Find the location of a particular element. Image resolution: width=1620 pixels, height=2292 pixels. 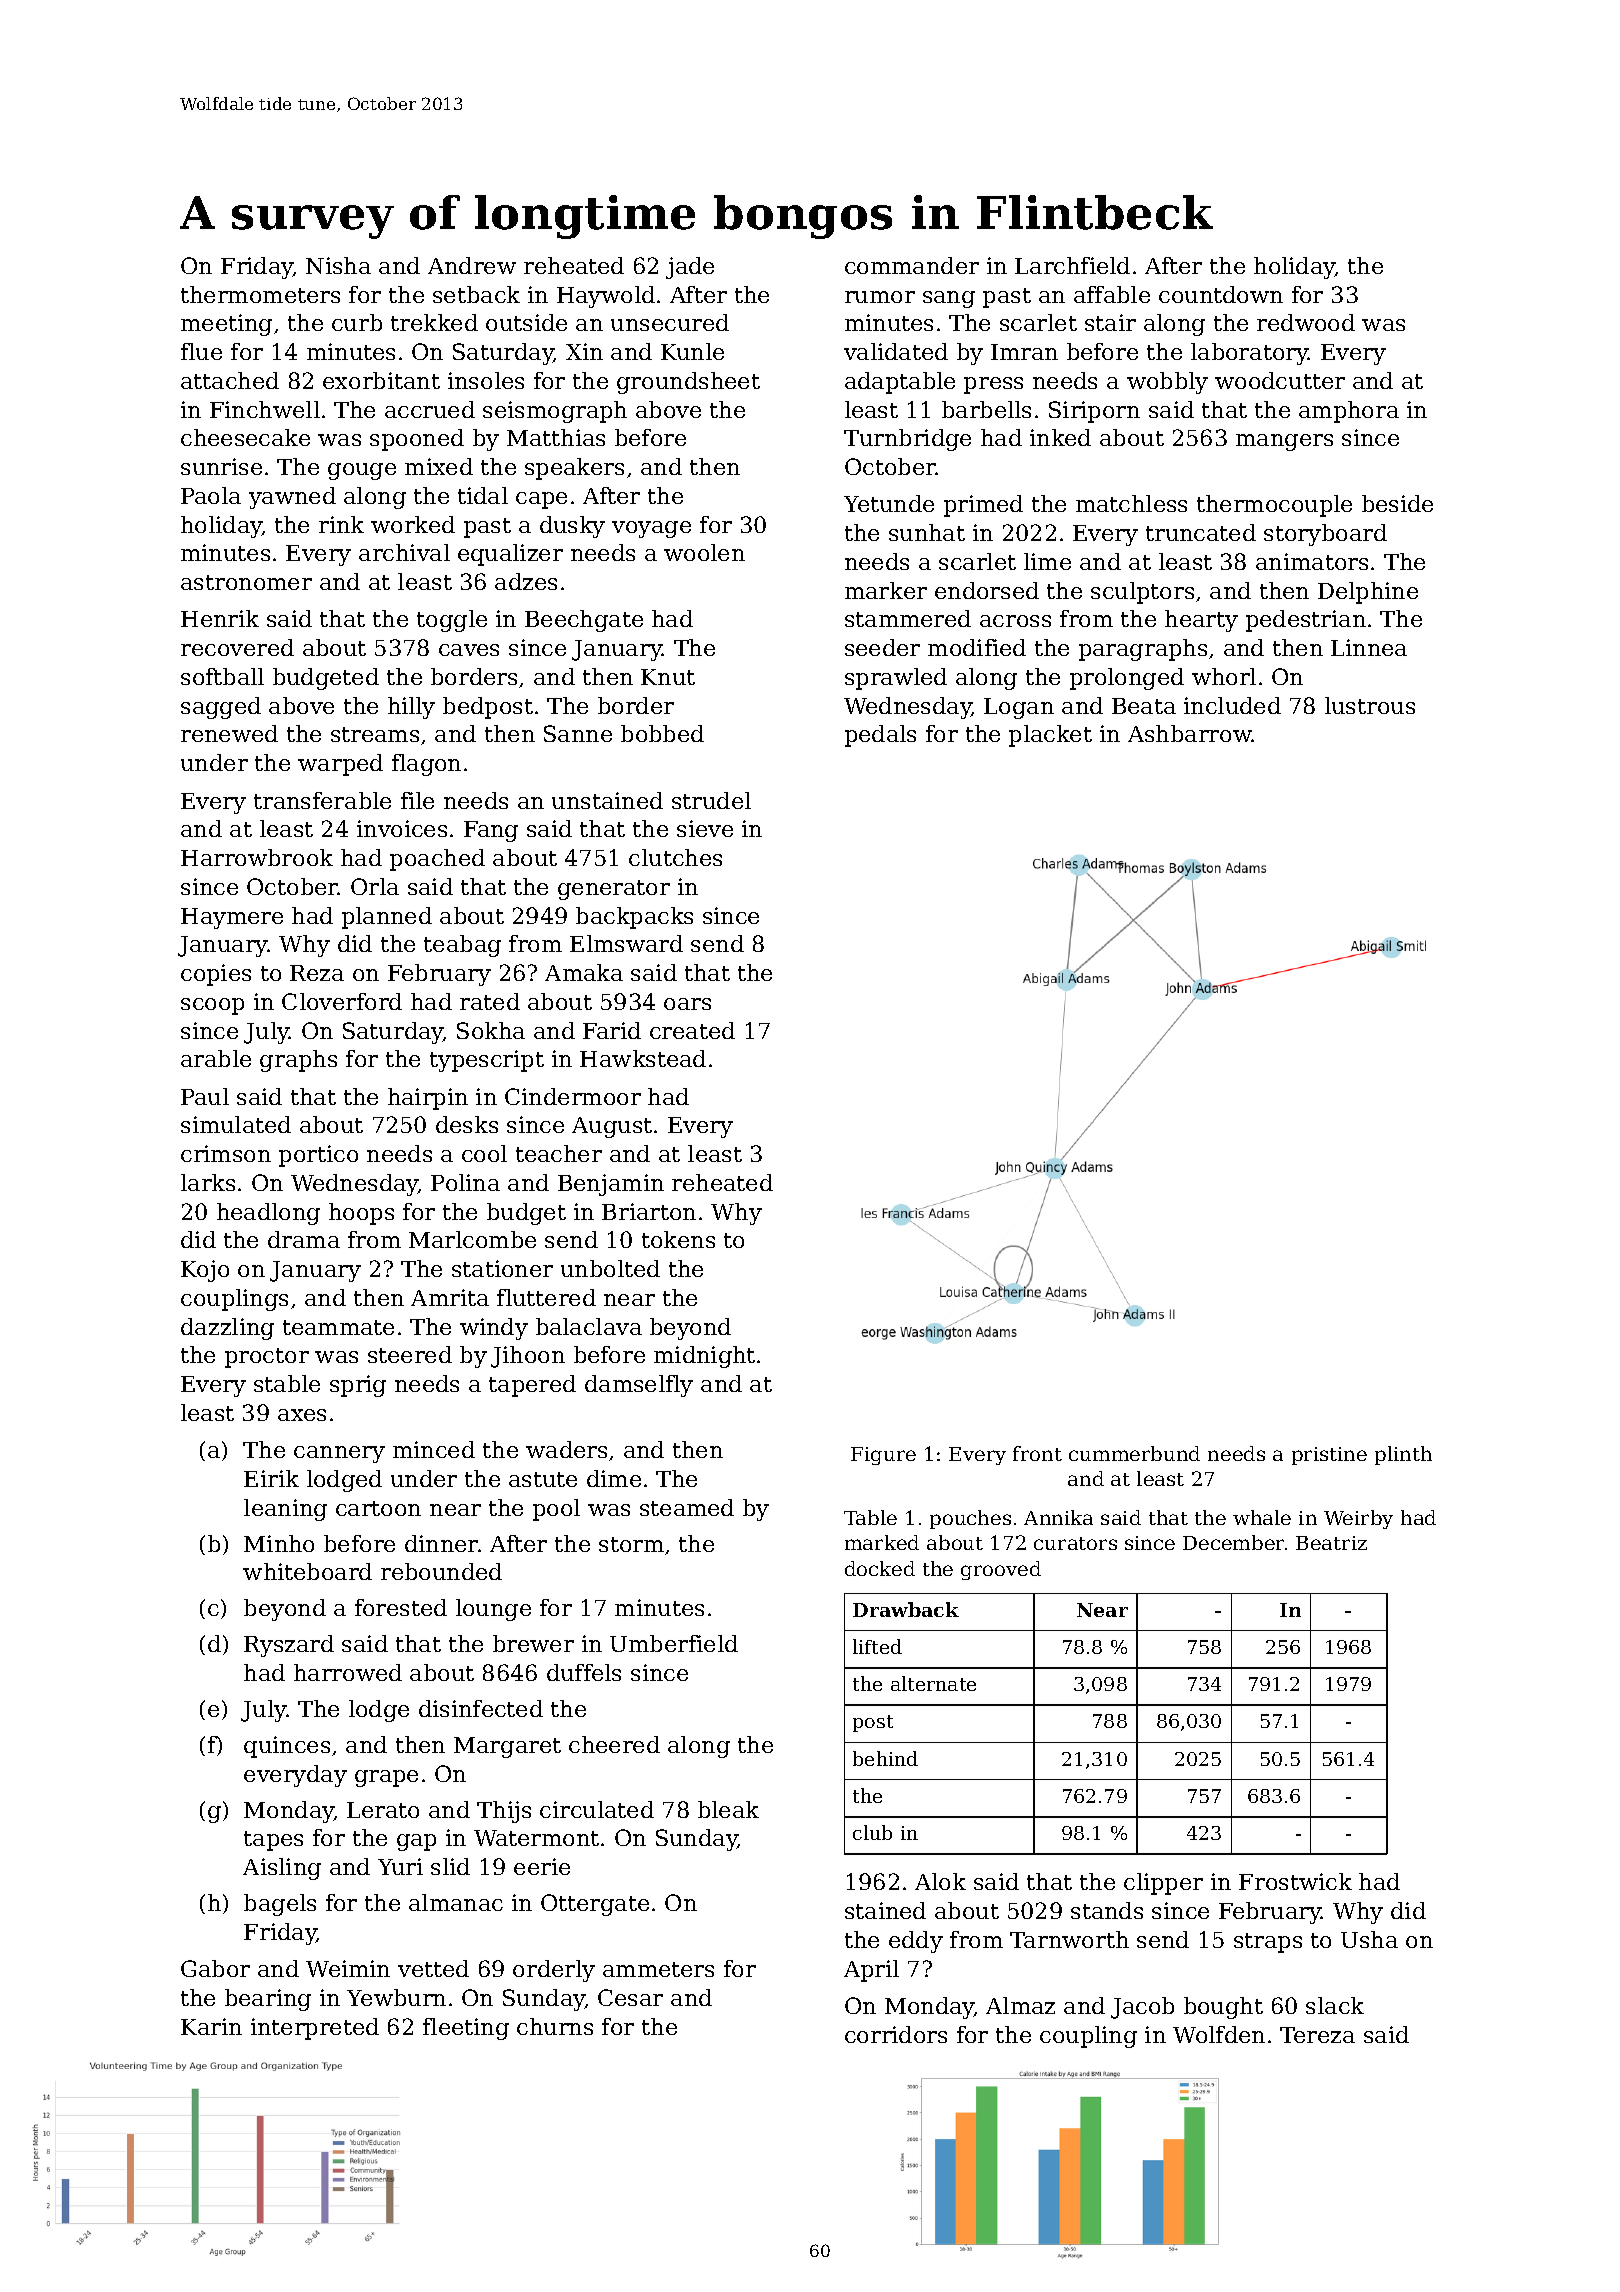

midnight is located at coordinates (704, 1357).
